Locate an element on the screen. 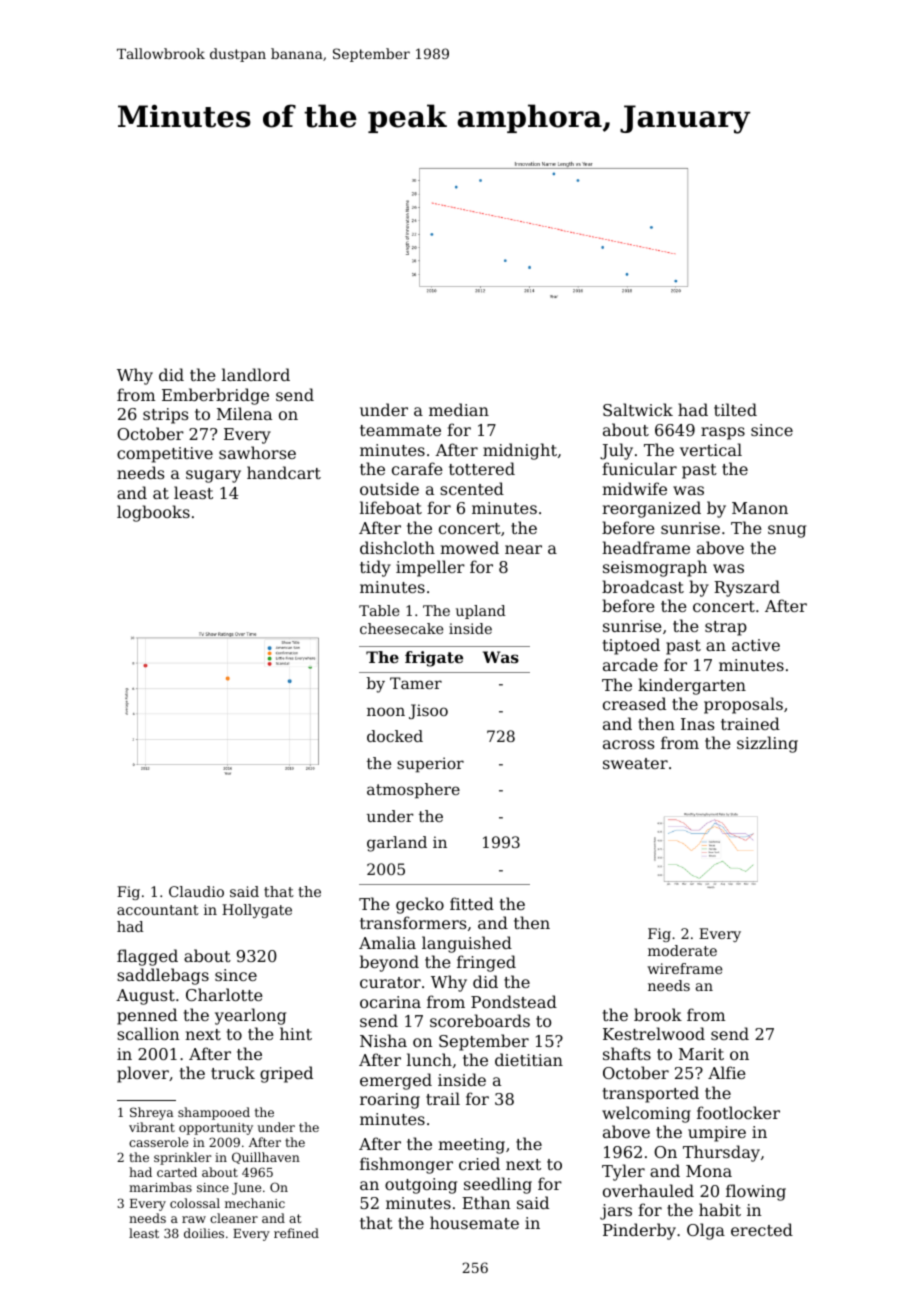  housemate is located at coordinates (474, 1222).
